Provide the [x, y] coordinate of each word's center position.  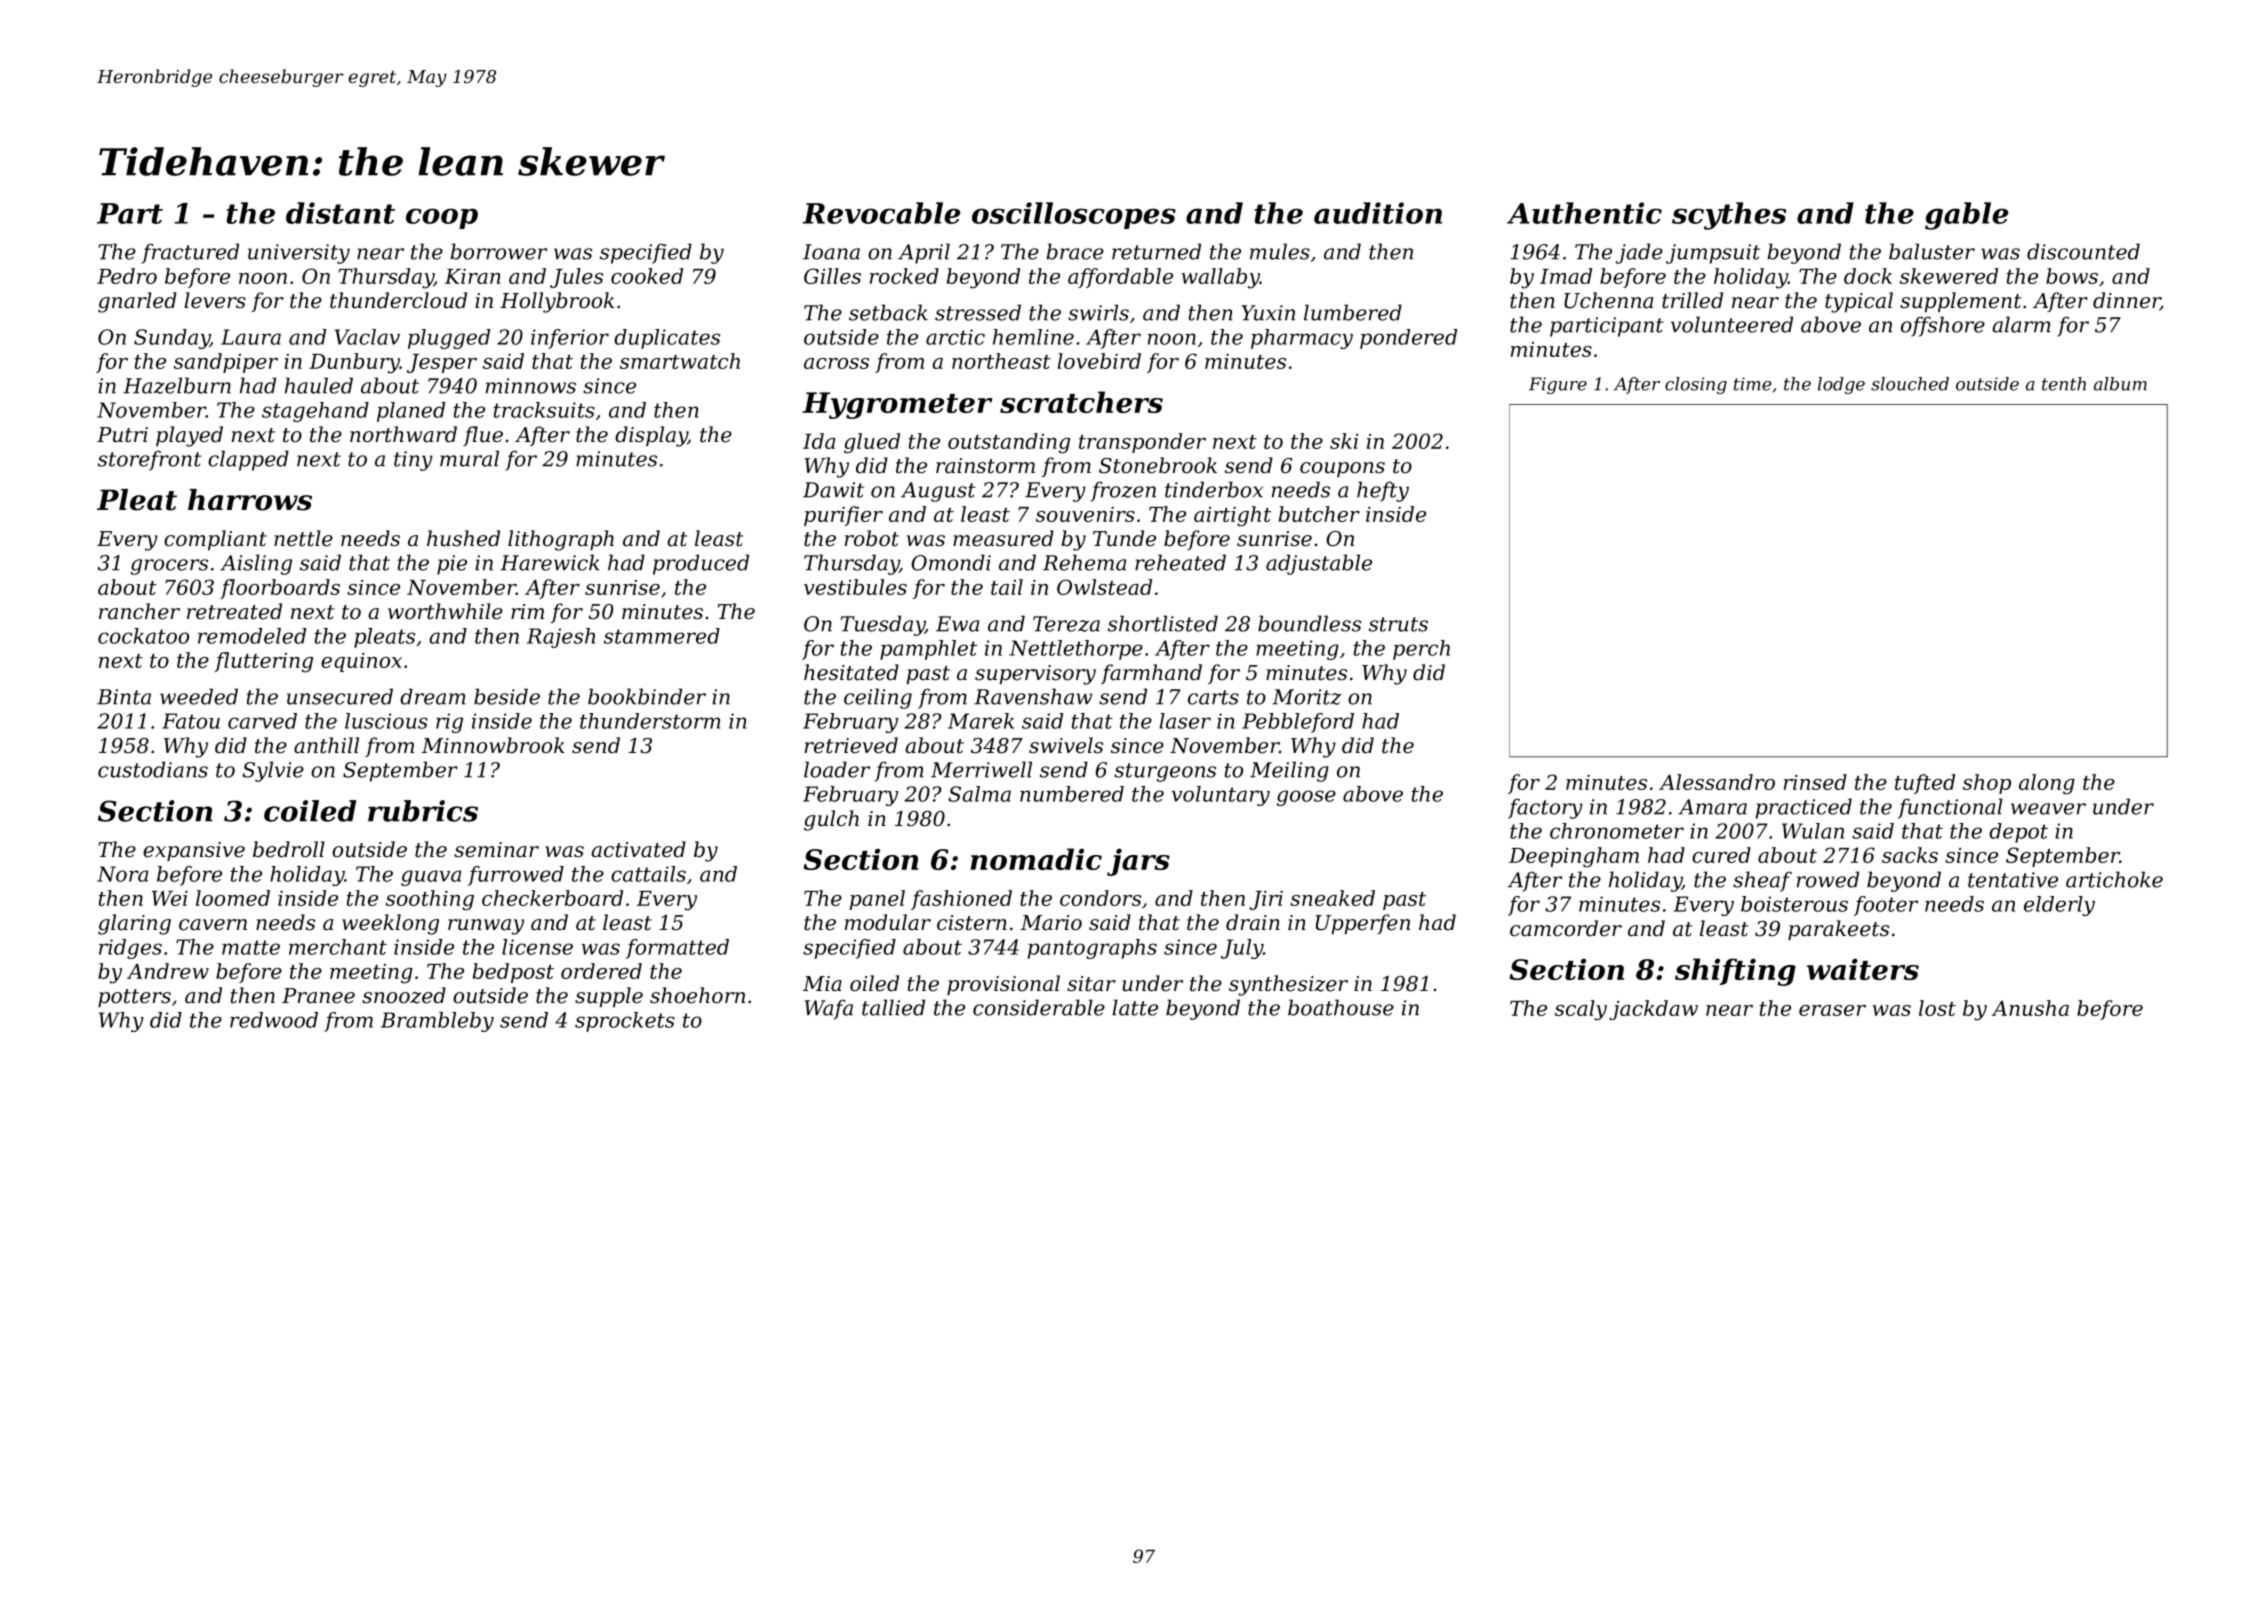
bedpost [513, 973]
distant [340, 213]
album [2120, 384]
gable [1966, 216]
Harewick [550, 562]
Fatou [191, 721]
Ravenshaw [1033, 696]
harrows [250, 500]
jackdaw [1653, 1010]
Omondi [951, 562]
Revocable [881, 213]
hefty [1383, 491]
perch [1421, 650]
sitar [1091, 984]
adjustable [1319, 564]
